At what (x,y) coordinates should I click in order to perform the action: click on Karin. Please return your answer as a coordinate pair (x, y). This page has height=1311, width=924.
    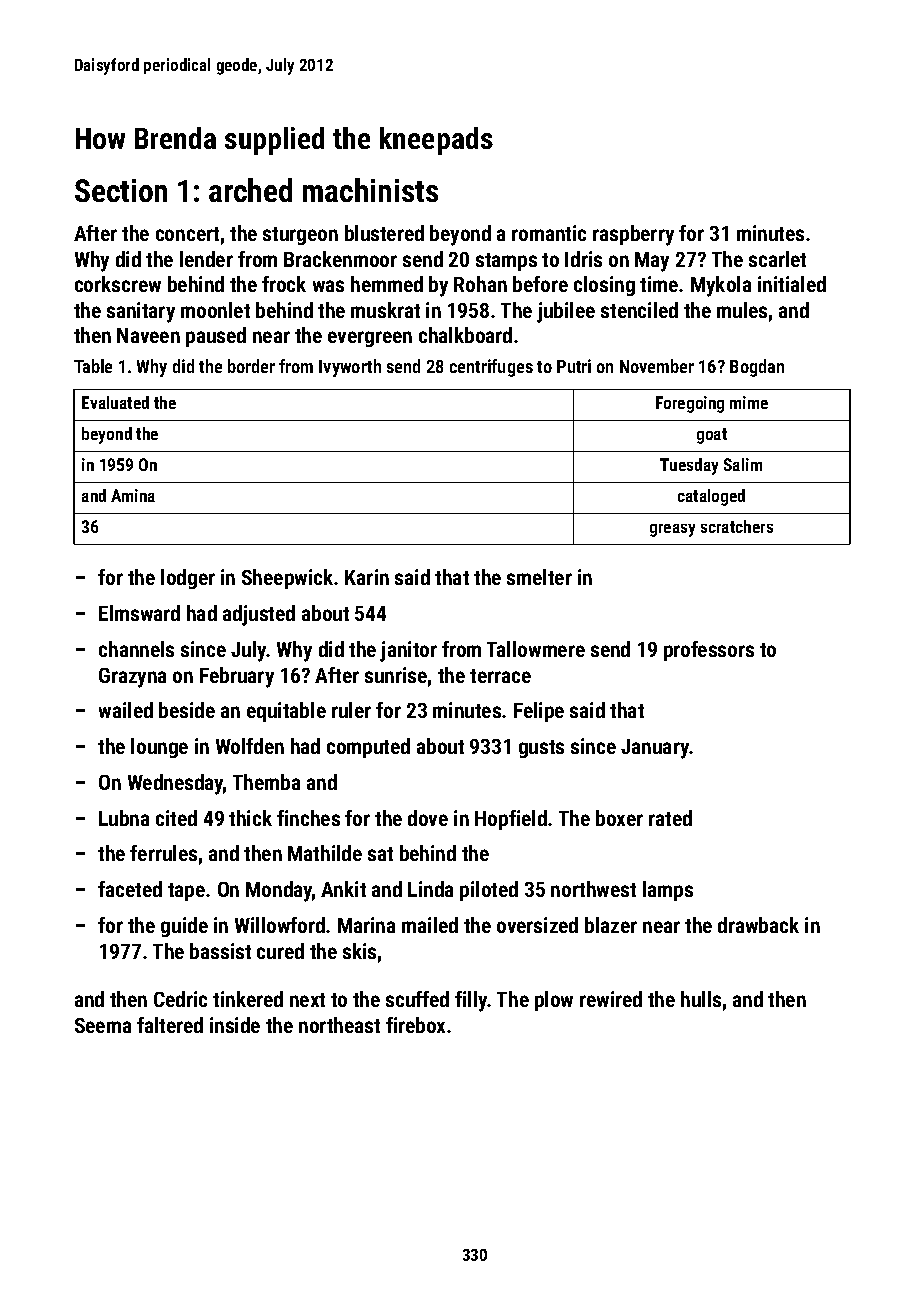
    Looking at the image, I should click on (367, 577).
